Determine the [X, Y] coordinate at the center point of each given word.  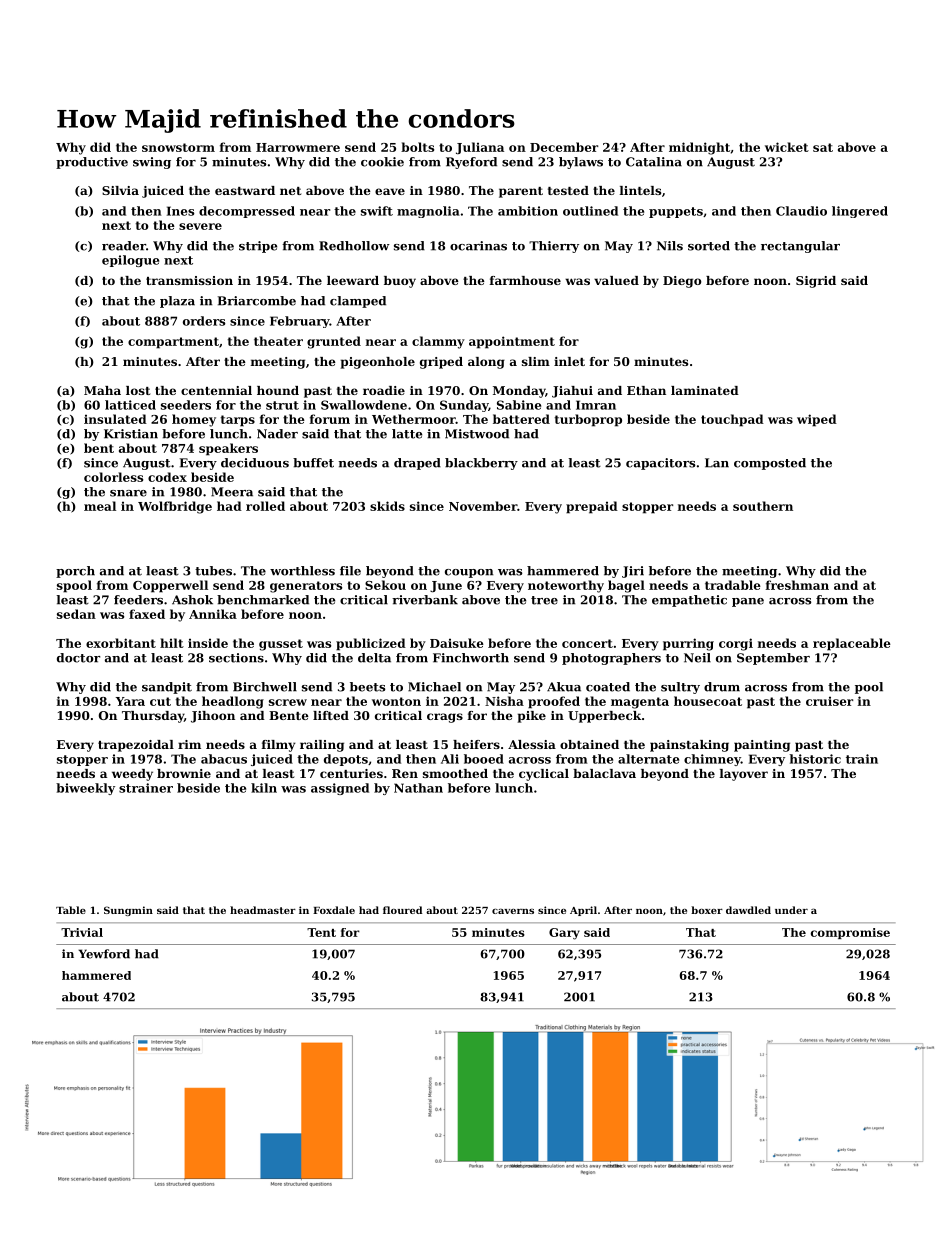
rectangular [800, 247]
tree [544, 600]
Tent [321, 932]
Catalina [654, 162]
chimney [712, 760]
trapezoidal [136, 746]
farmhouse [525, 280]
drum [722, 687]
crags [445, 718]
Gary [564, 934]
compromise [850, 933]
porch [75, 572]
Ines [181, 211]
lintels [640, 190]
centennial [216, 390]
